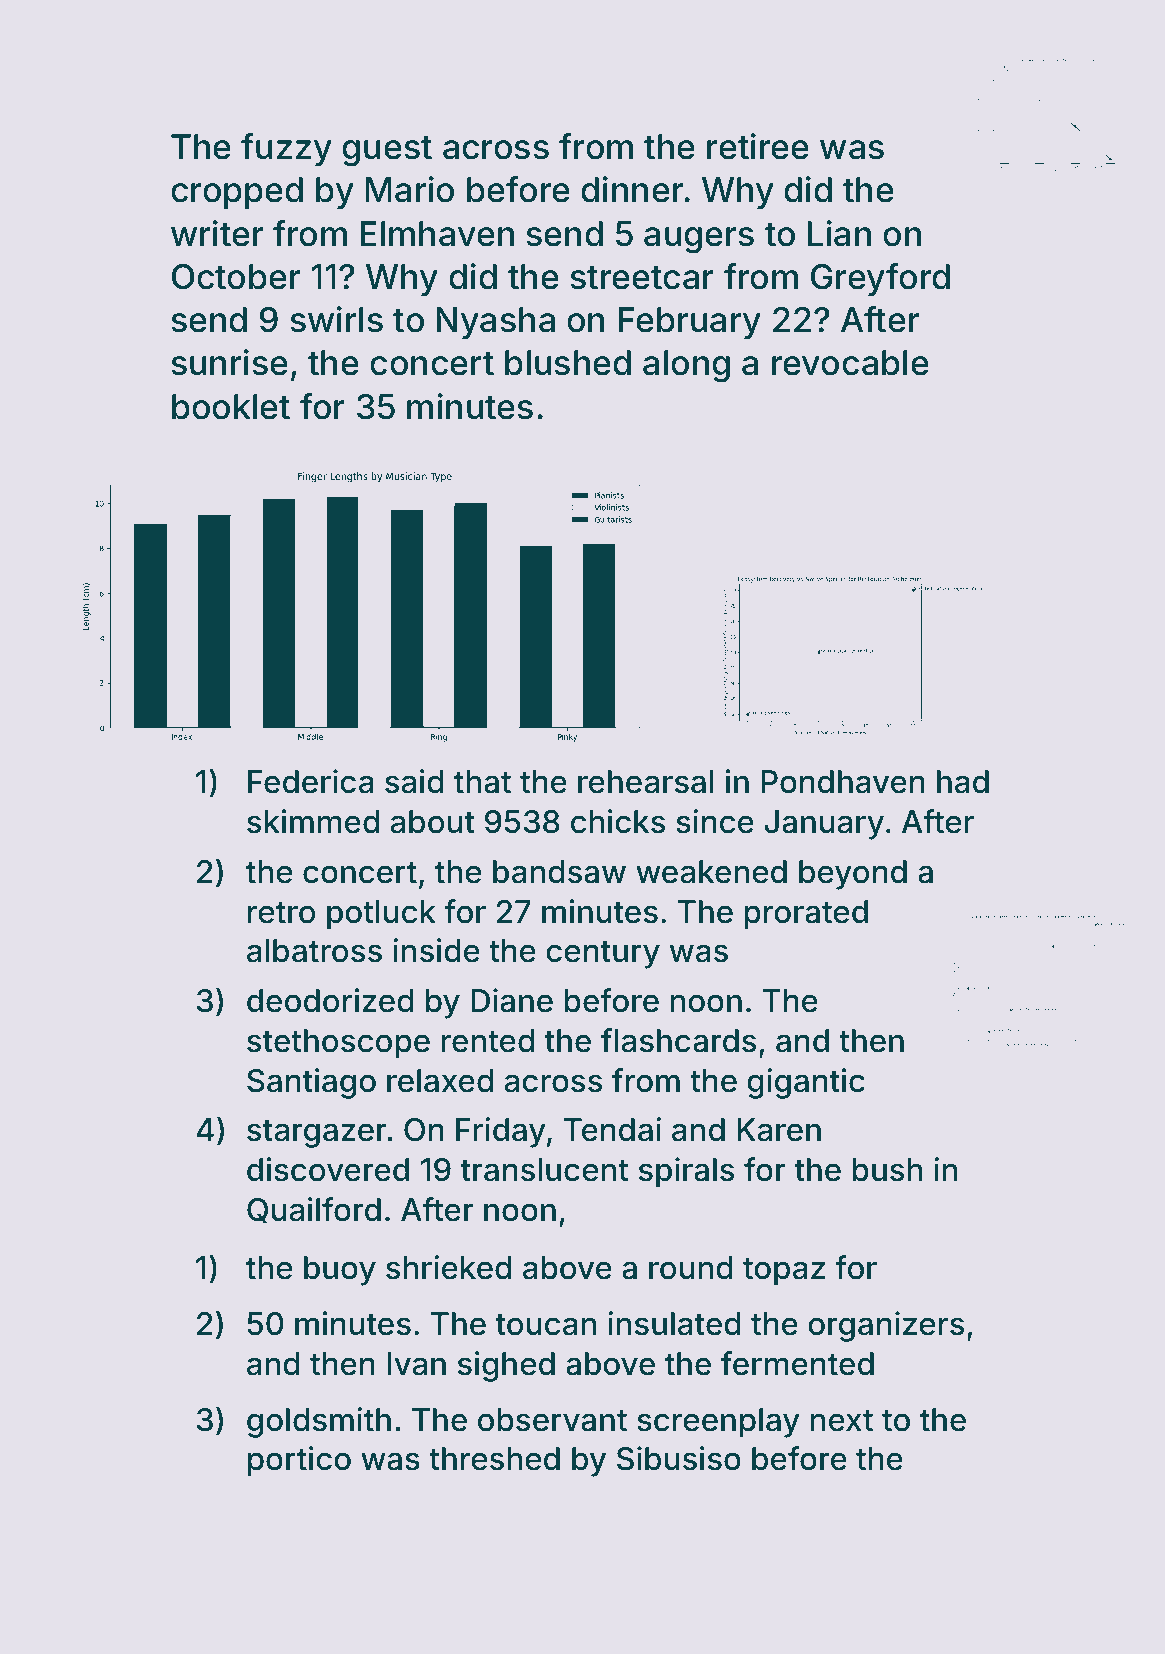 The width and height of the page is (1165, 1654). What do you see at coordinates (758, 146) in the page?
I see `retiree` at bounding box center [758, 146].
